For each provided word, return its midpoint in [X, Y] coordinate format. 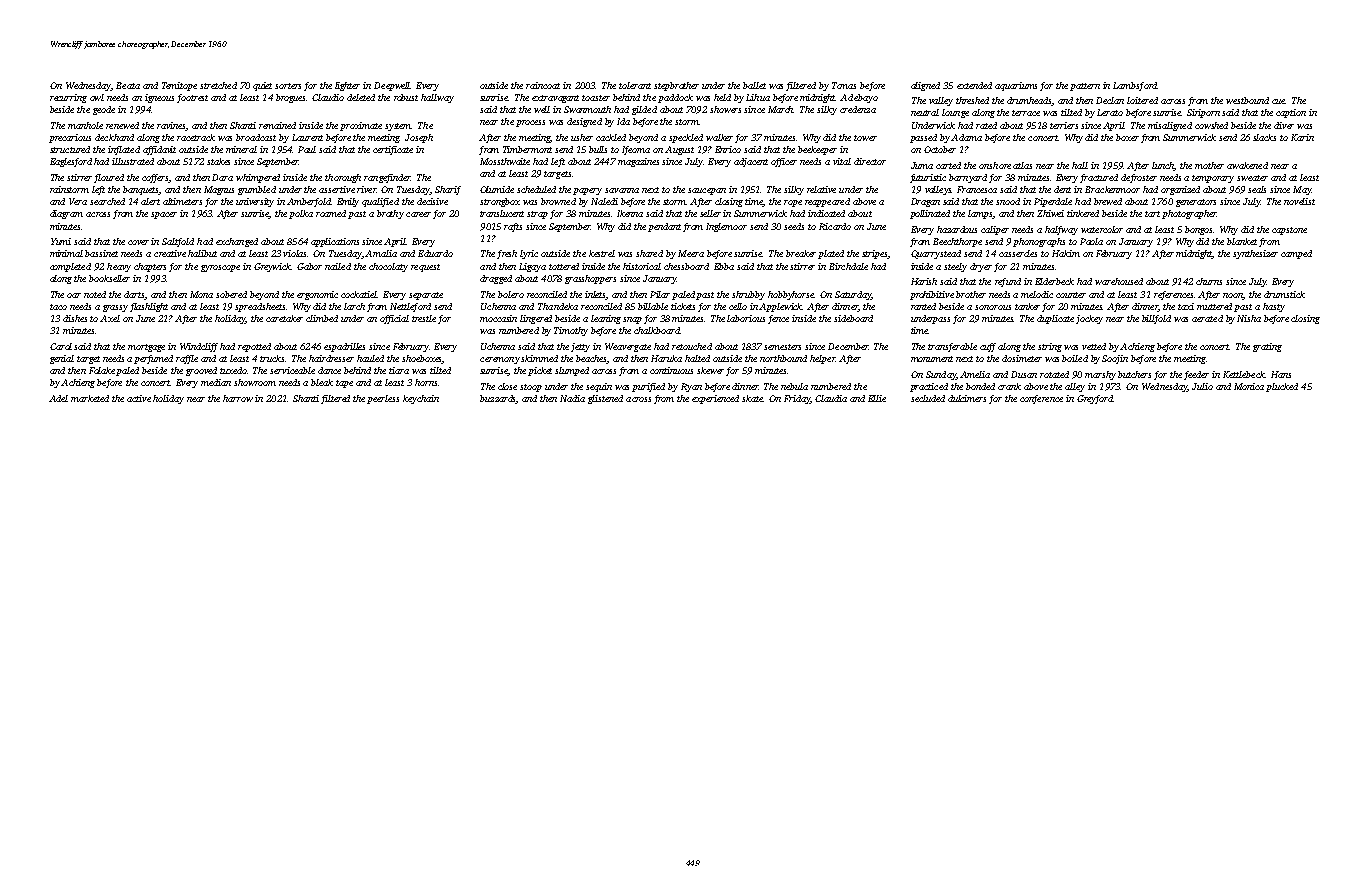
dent [1062, 189]
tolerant [635, 85]
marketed [90, 398]
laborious [746, 318]
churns [1209, 281]
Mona [201, 294]
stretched [218, 85]
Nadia [572, 398]
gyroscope [220, 268]
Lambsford [1135, 86]
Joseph [419, 138]
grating [1267, 347]
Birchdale [848, 266]
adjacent [751, 162]
